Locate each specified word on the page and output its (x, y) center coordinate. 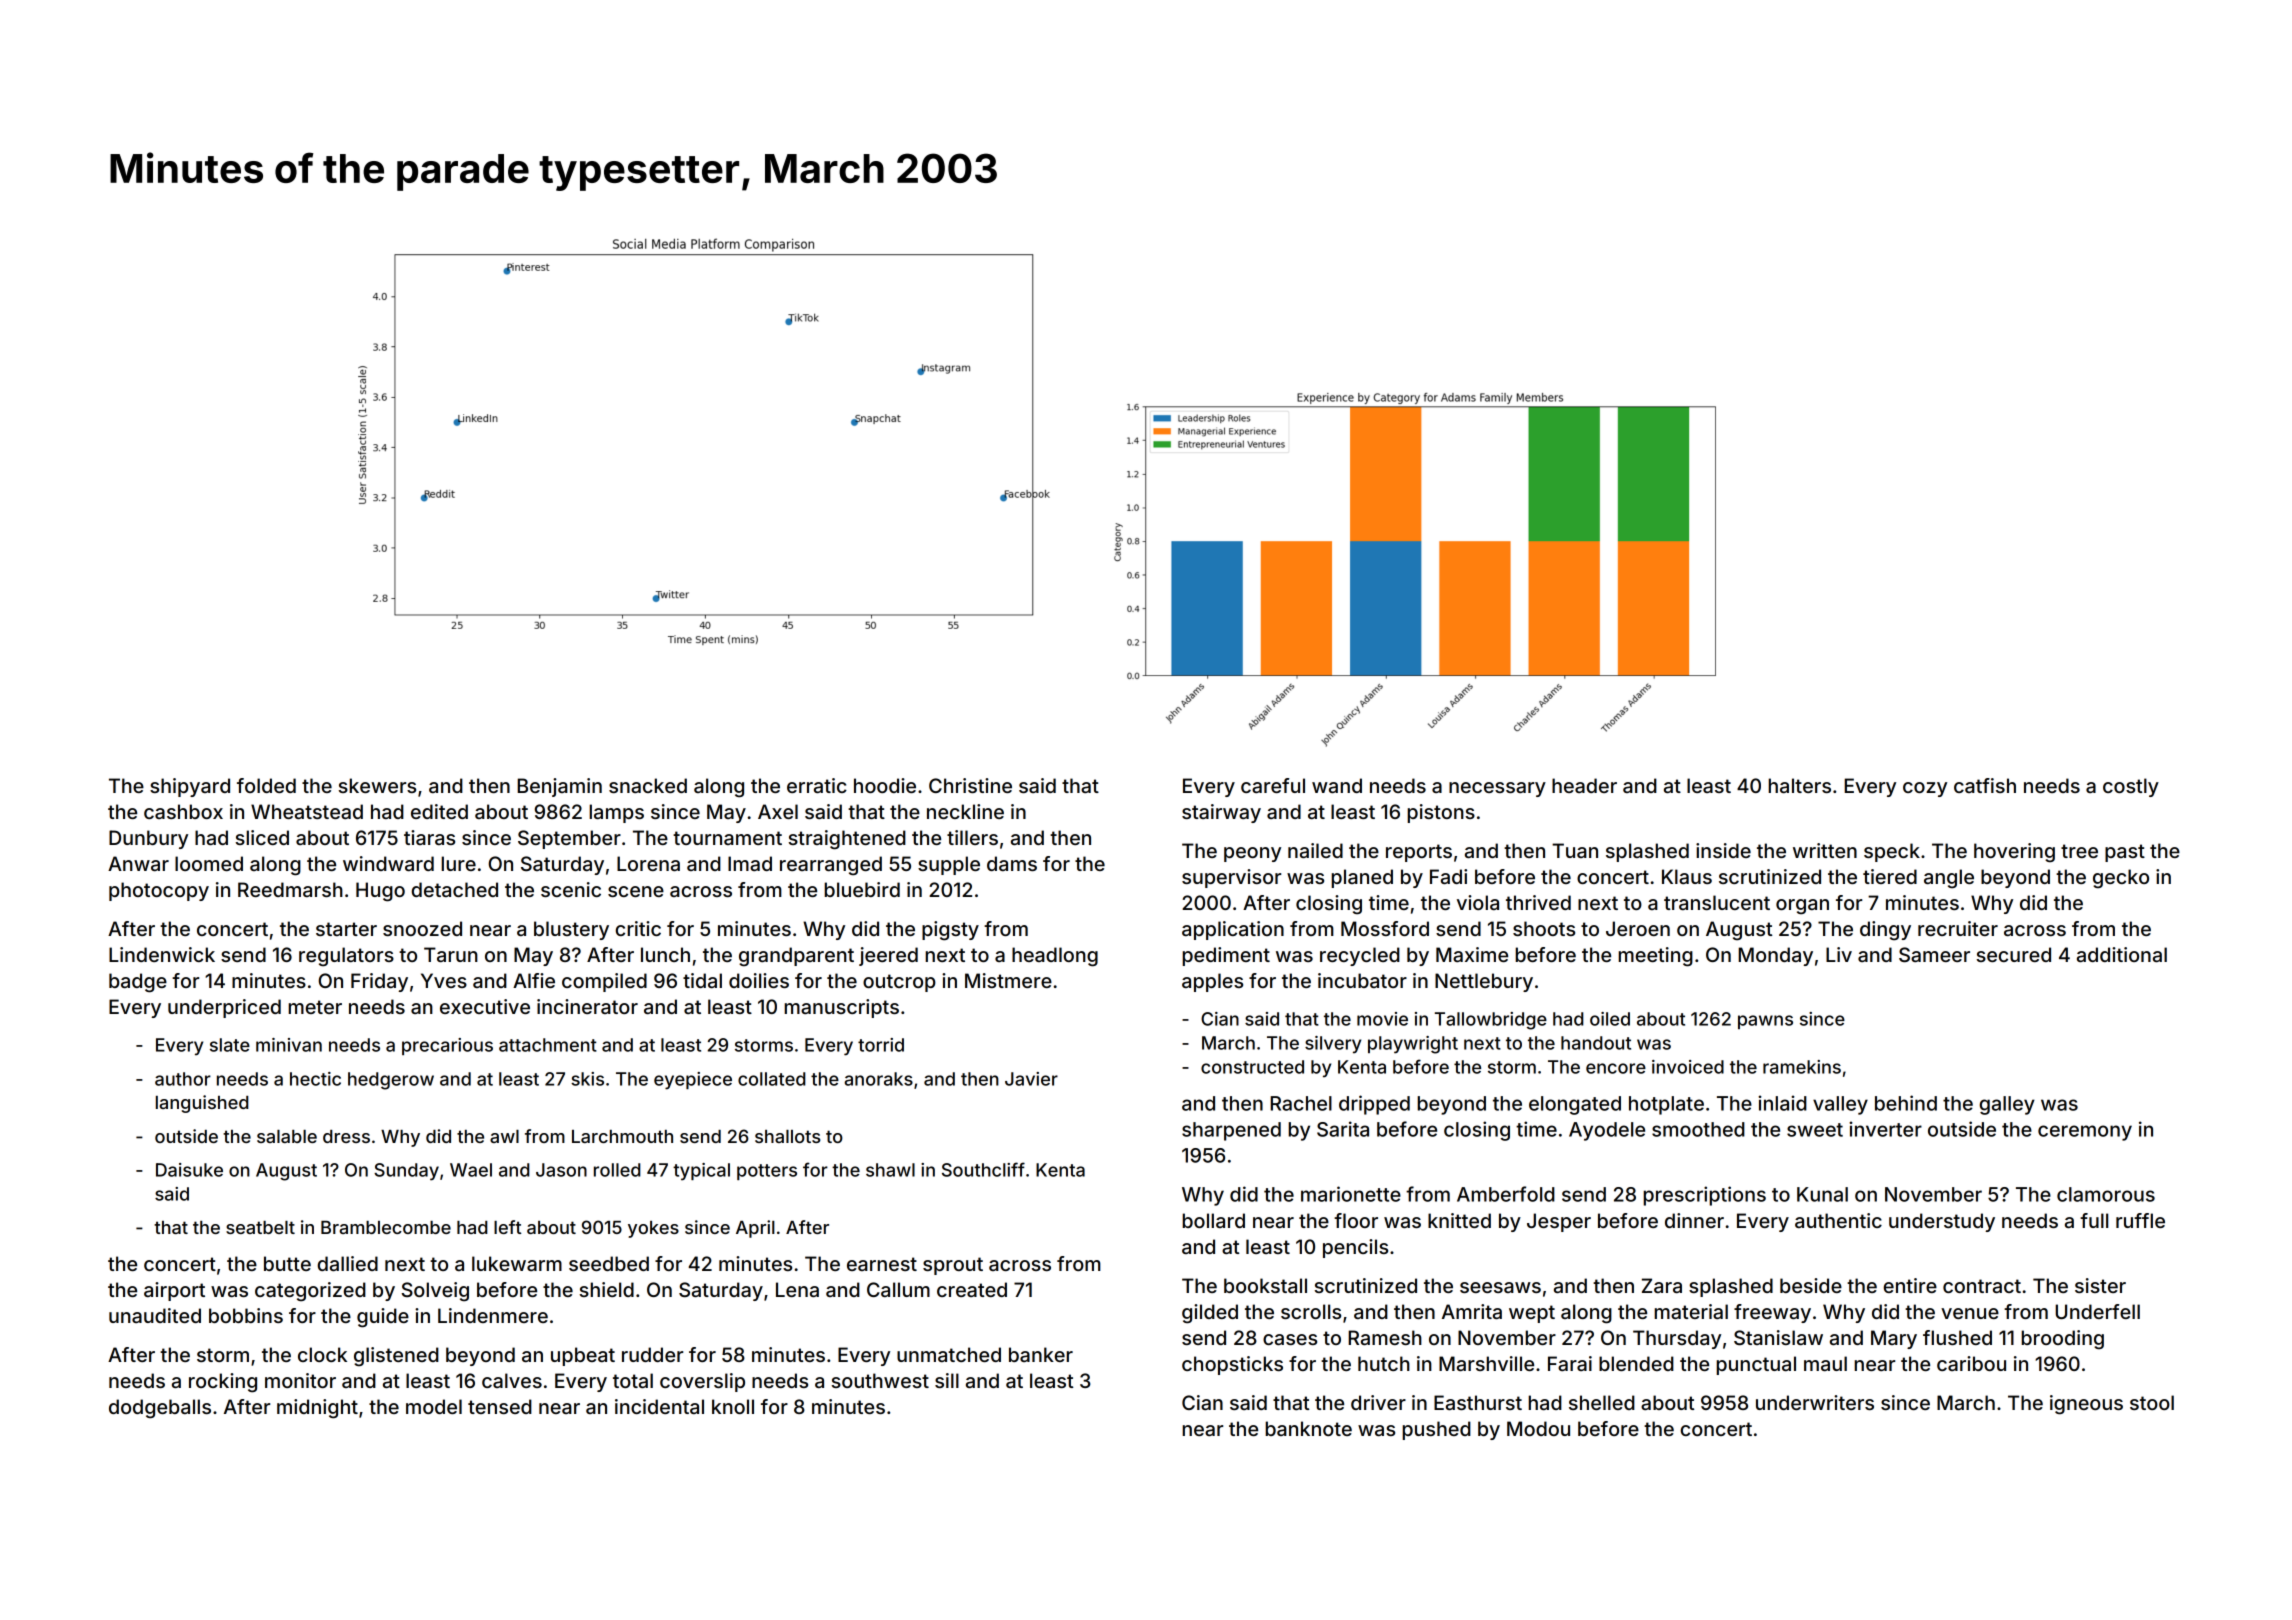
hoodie (885, 785)
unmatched (949, 1354)
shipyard (190, 787)
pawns (1765, 1022)
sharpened (1231, 1131)
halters (1799, 785)
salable (287, 1136)
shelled (1602, 1402)
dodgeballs (160, 1409)
